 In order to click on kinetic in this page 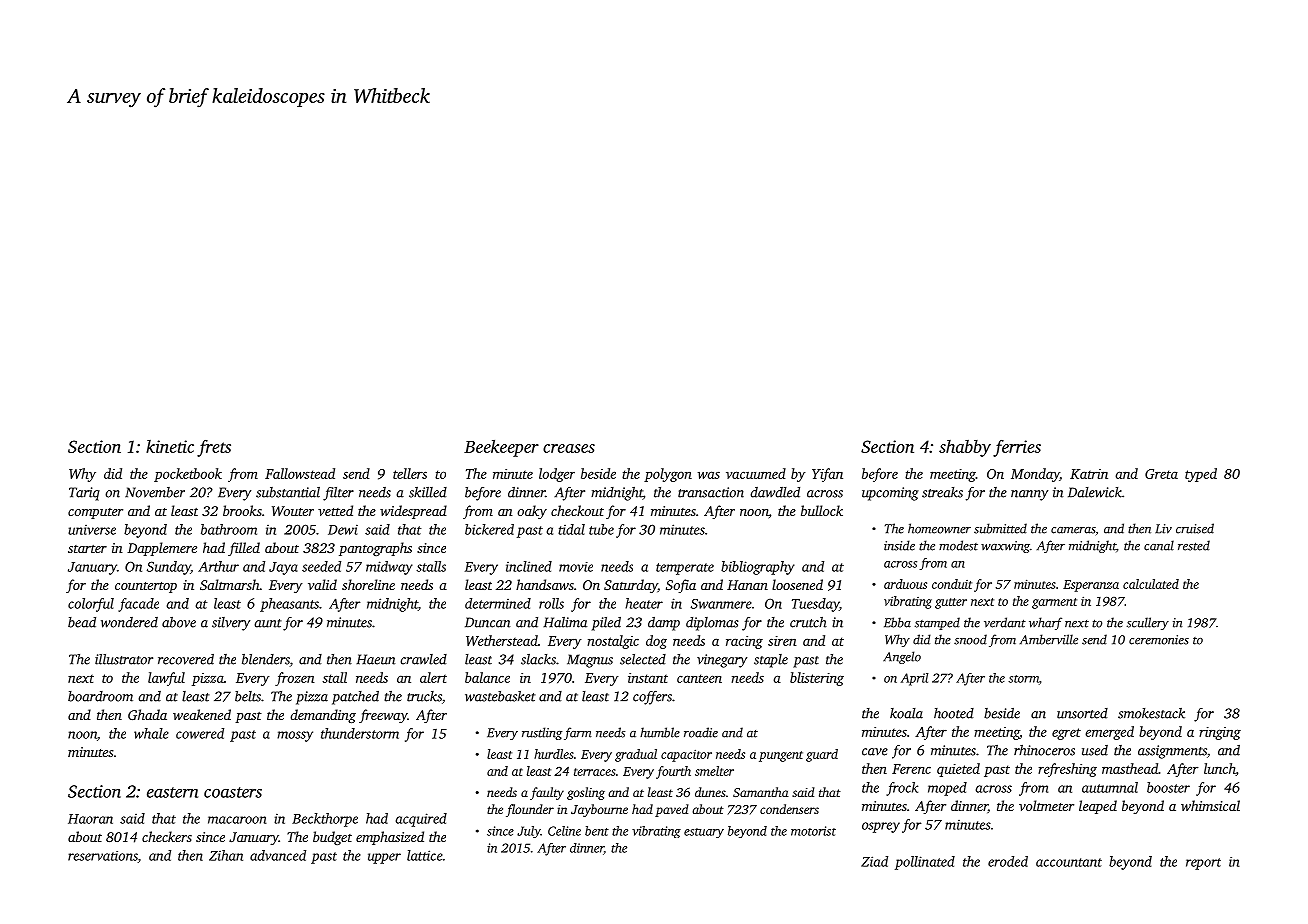, I will do `click(170, 446)`.
